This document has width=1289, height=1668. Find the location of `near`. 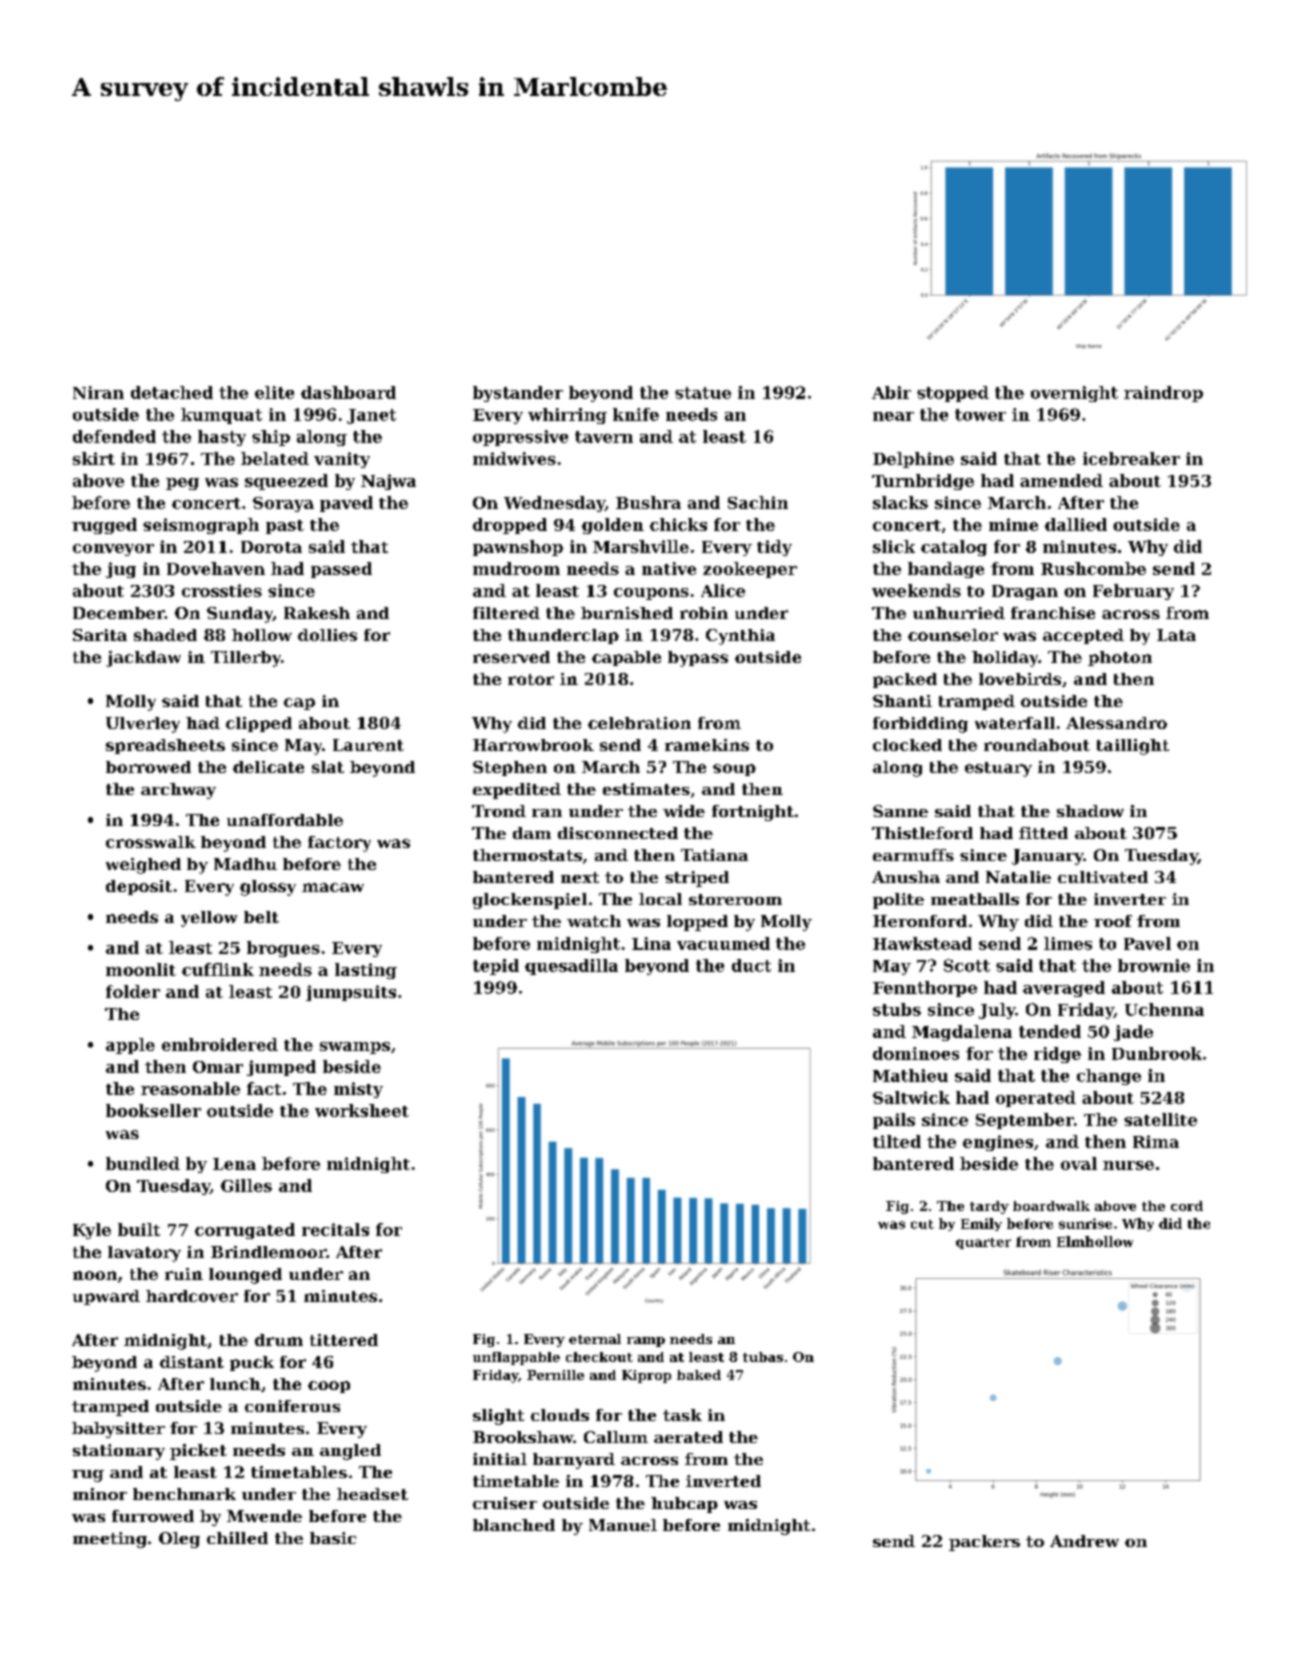

near is located at coordinates (893, 416).
